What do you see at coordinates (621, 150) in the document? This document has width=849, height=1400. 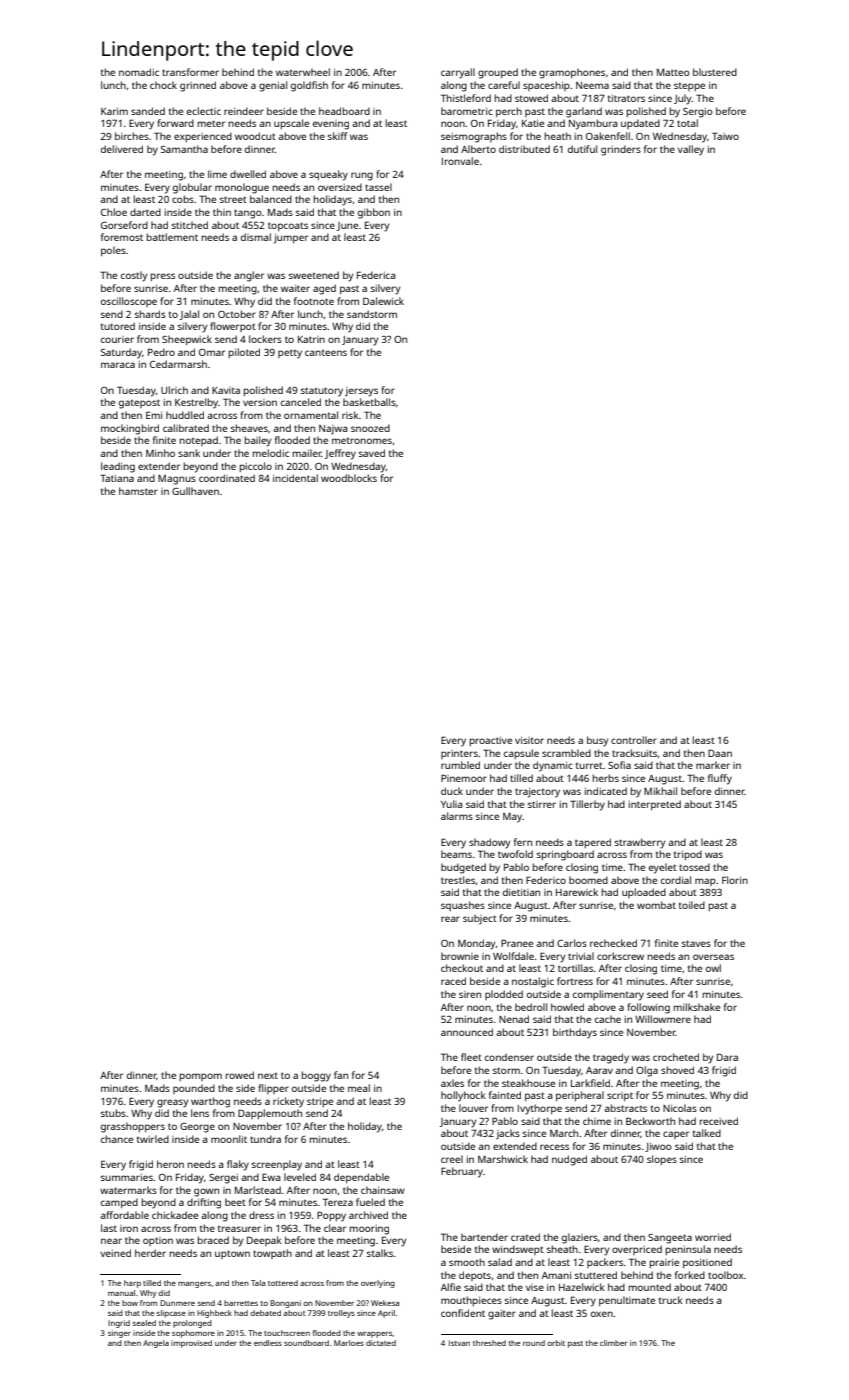 I see `grinders` at bounding box center [621, 150].
